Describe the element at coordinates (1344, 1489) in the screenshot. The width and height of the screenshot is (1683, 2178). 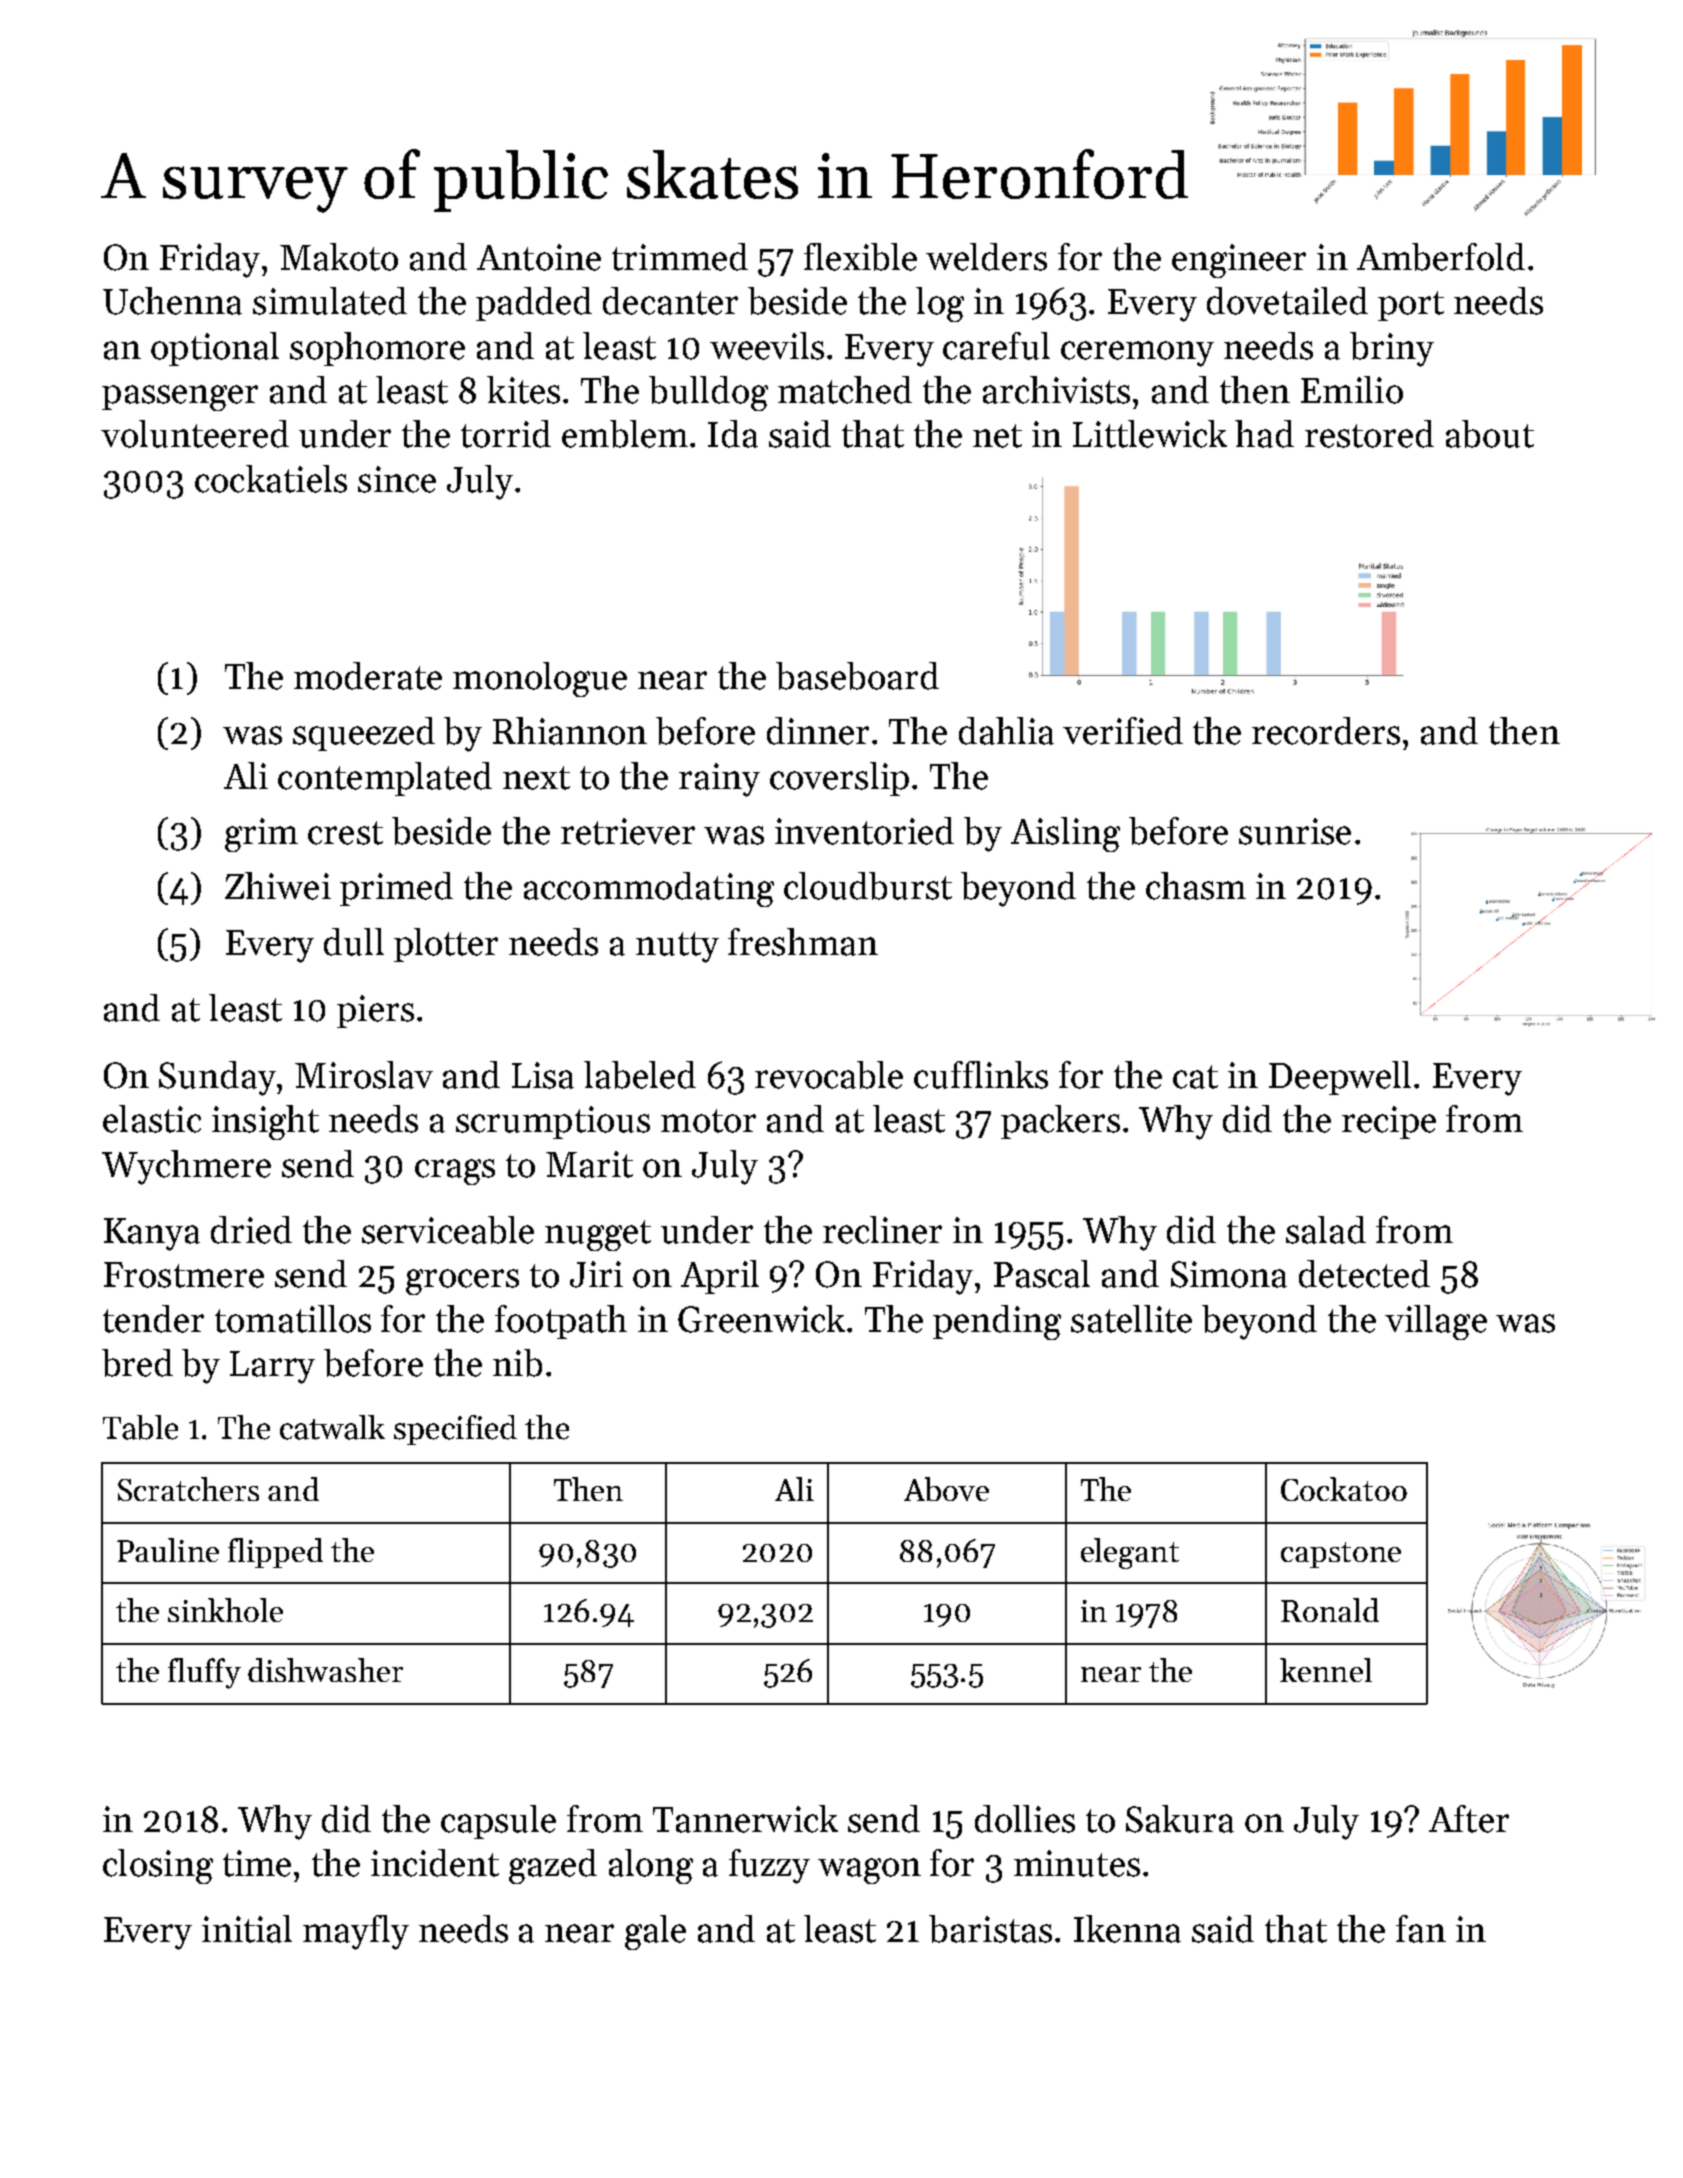
I see `Cockatoo` at that location.
